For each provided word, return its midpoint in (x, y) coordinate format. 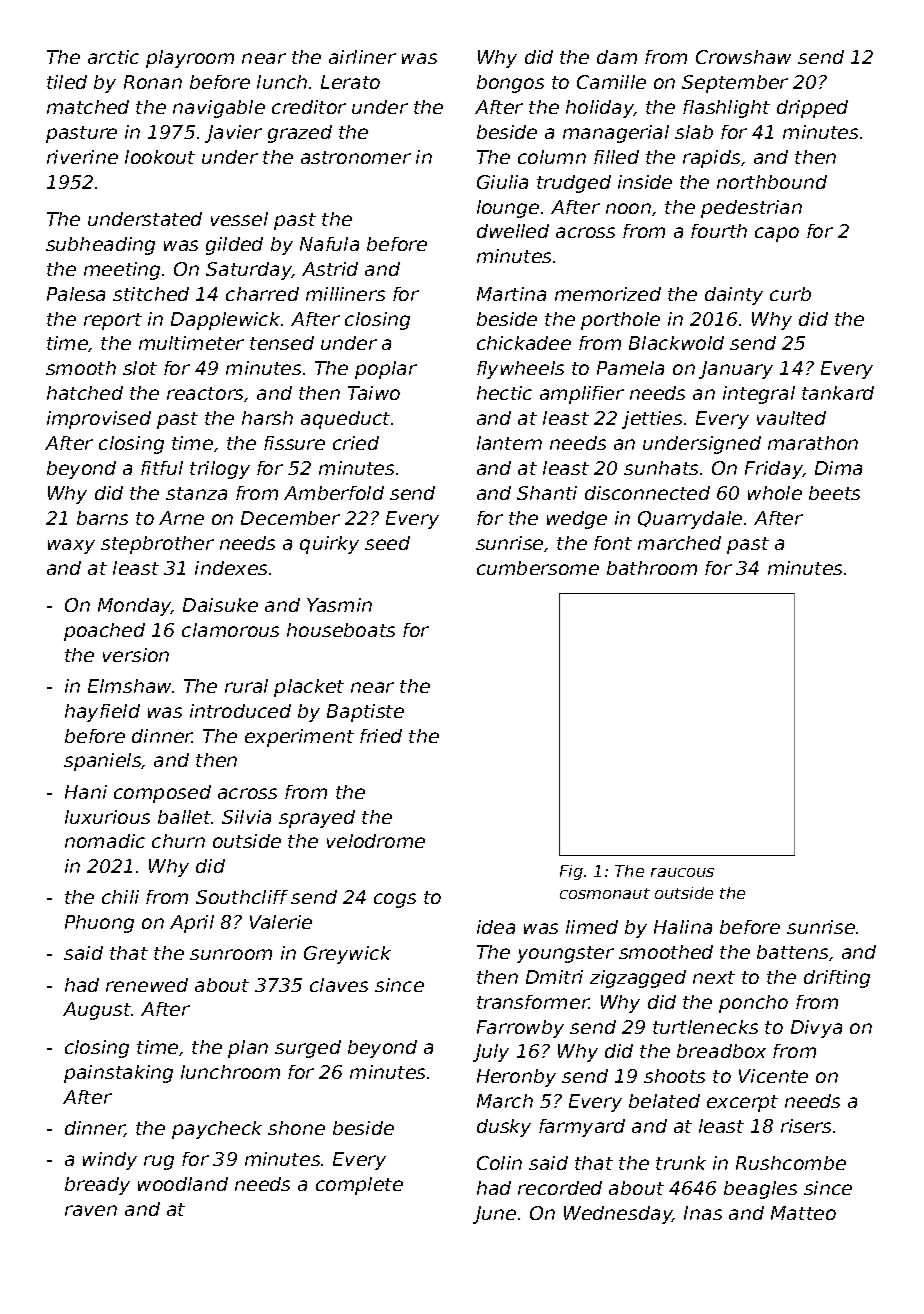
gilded (234, 246)
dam (617, 57)
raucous (682, 872)
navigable (219, 109)
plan (248, 1049)
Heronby (516, 1078)
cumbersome (538, 568)
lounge (508, 209)
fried (381, 736)
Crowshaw (743, 57)
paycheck (217, 1130)
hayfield (102, 713)
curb (790, 294)
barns (102, 518)
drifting (837, 979)
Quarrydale (690, 520)
